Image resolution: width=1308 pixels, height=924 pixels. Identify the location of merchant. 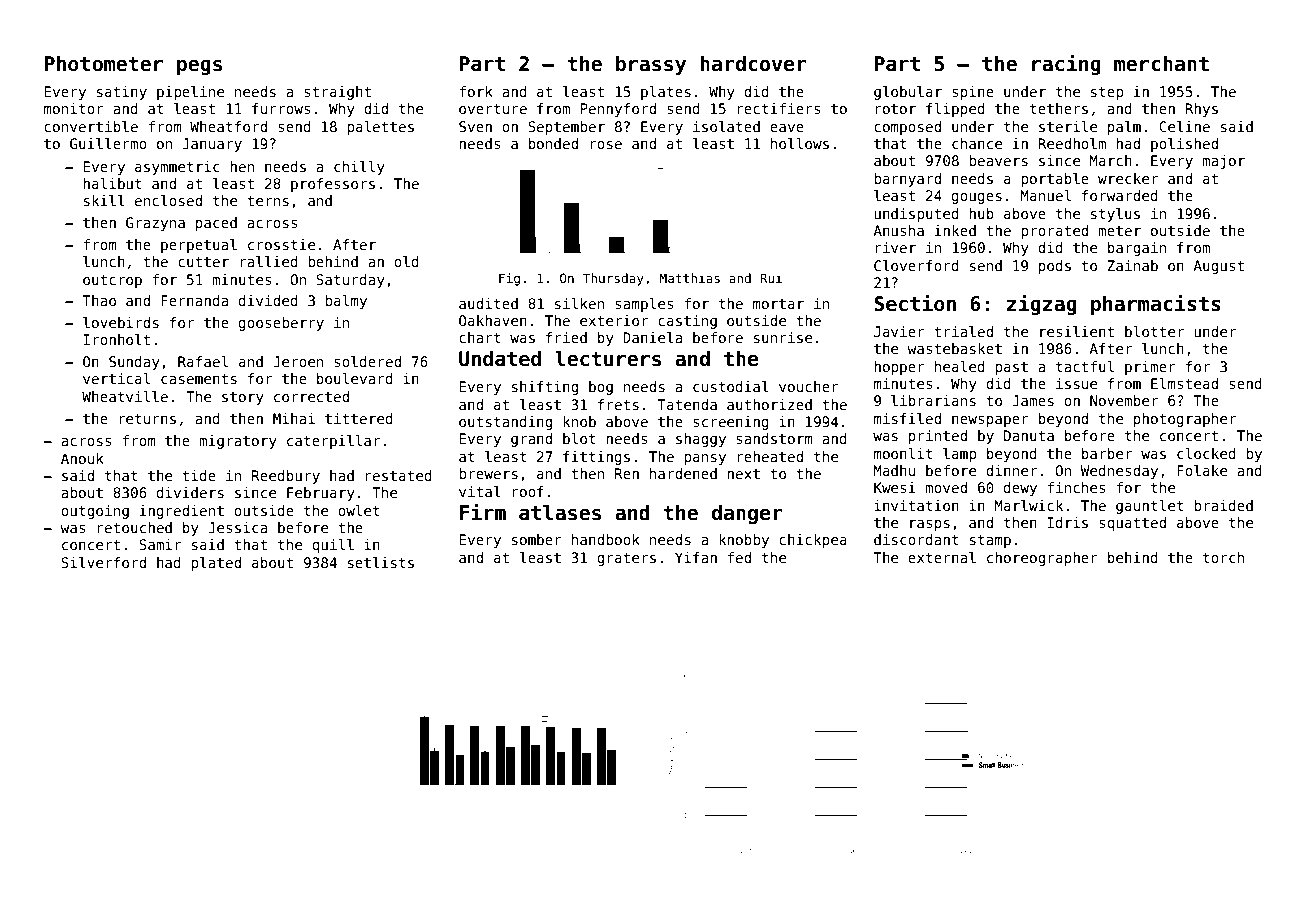
(1161, 63).
